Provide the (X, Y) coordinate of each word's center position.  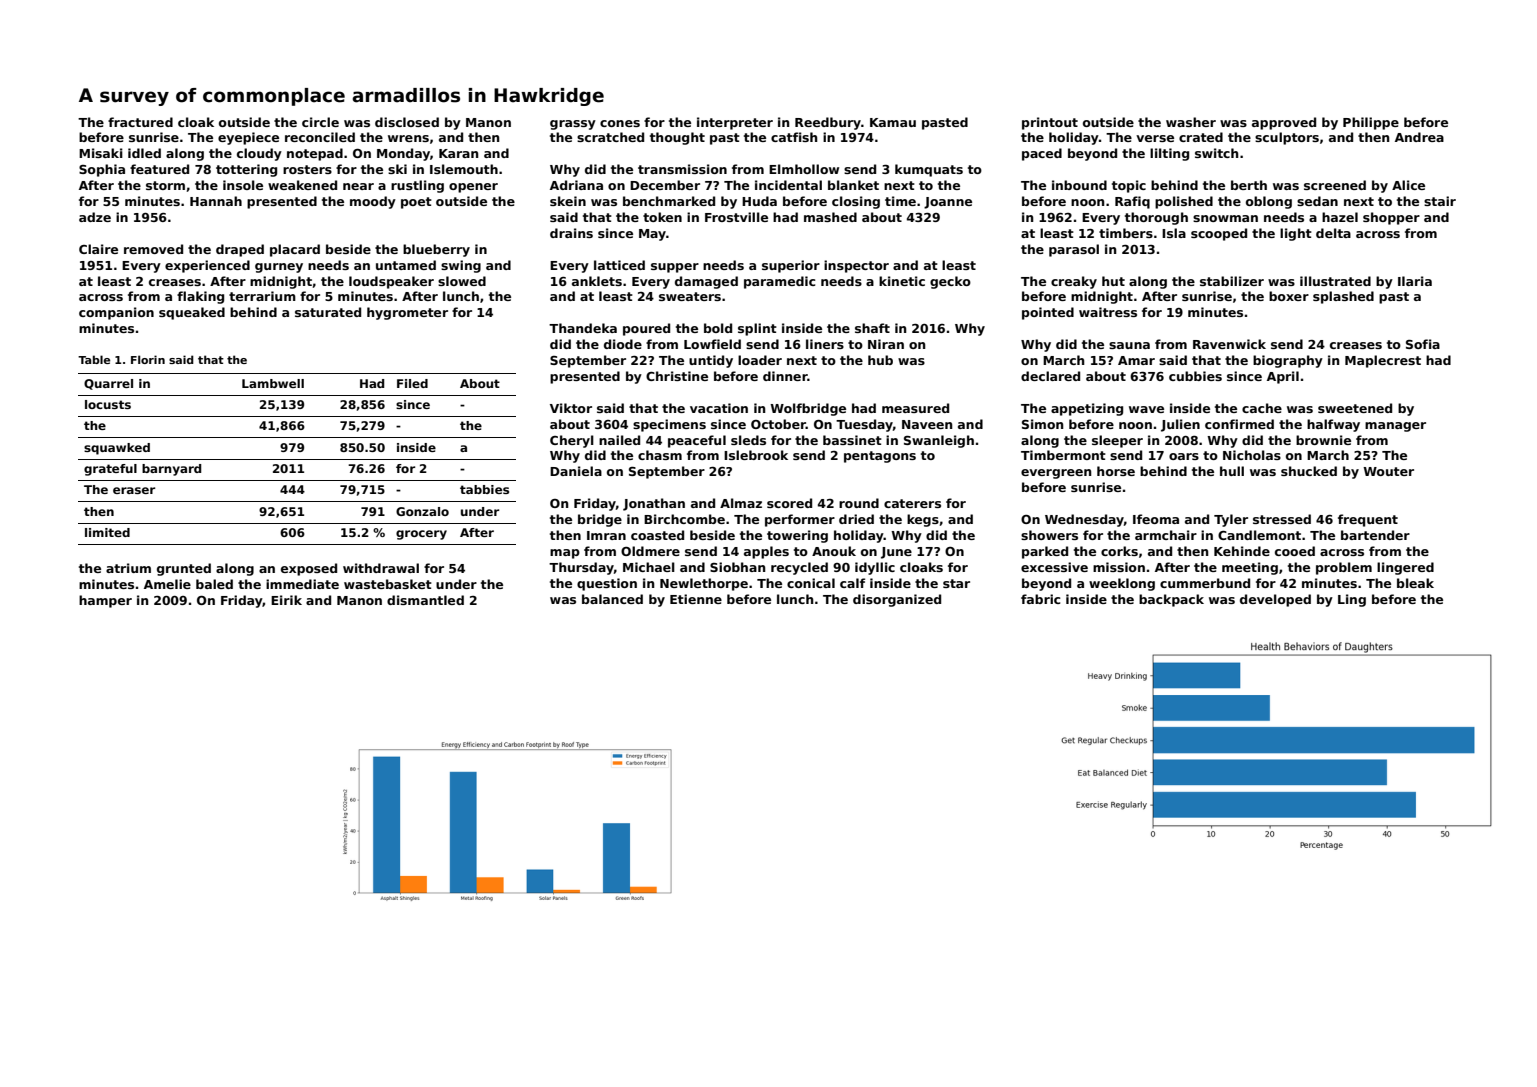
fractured (140, 122)
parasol (1074, 250)
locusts (108, 404)
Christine (677, 376)
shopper (1391, 218)
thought (677, 138)
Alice (1408, 185)
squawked (117, 449)
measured (915, 408)
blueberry (436, 250)
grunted (184, 569)
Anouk (834, 551)
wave (1146, 409)
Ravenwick (1229, 344)
